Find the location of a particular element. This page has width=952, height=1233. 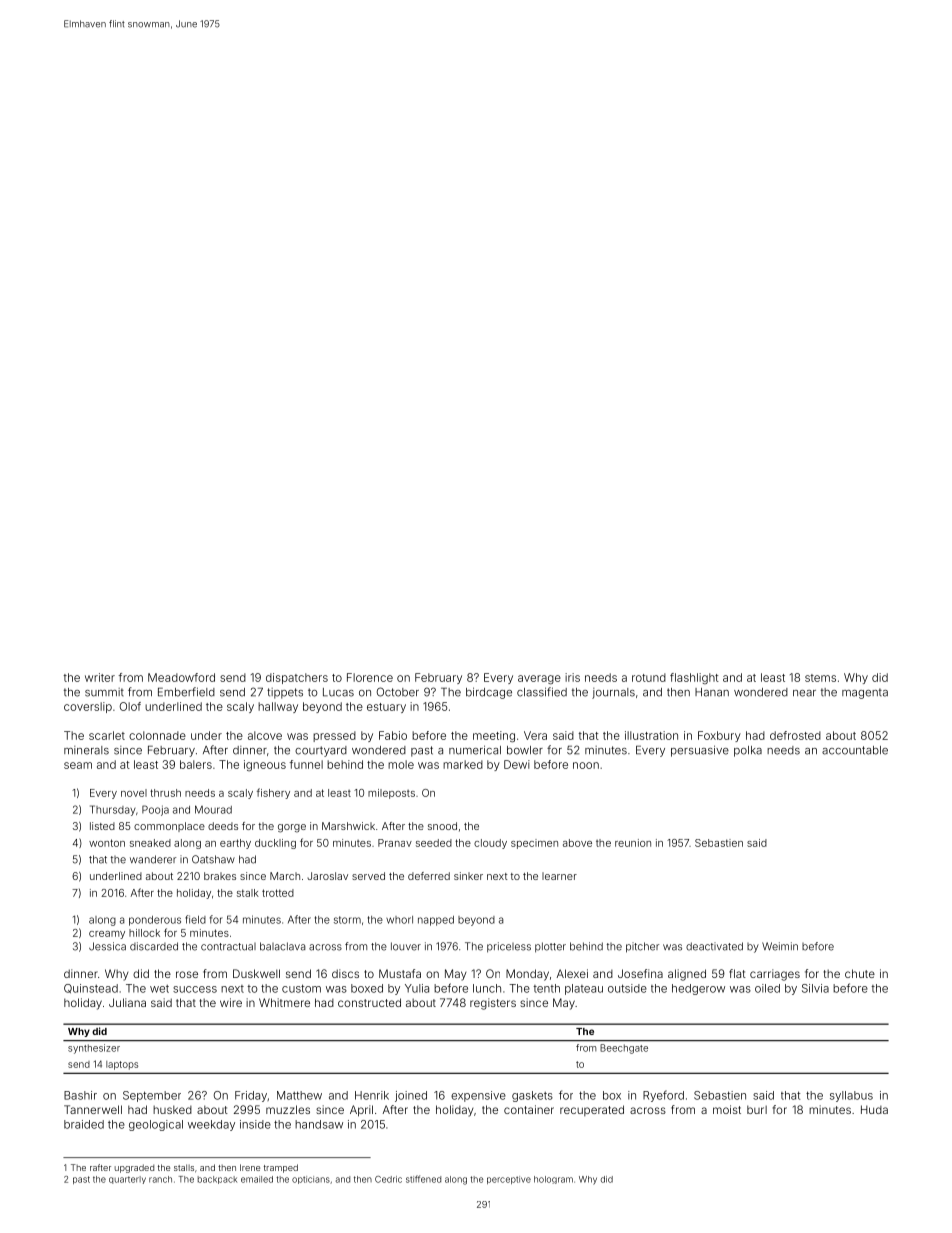

Mustafa is located at coordinates (400, 973).
